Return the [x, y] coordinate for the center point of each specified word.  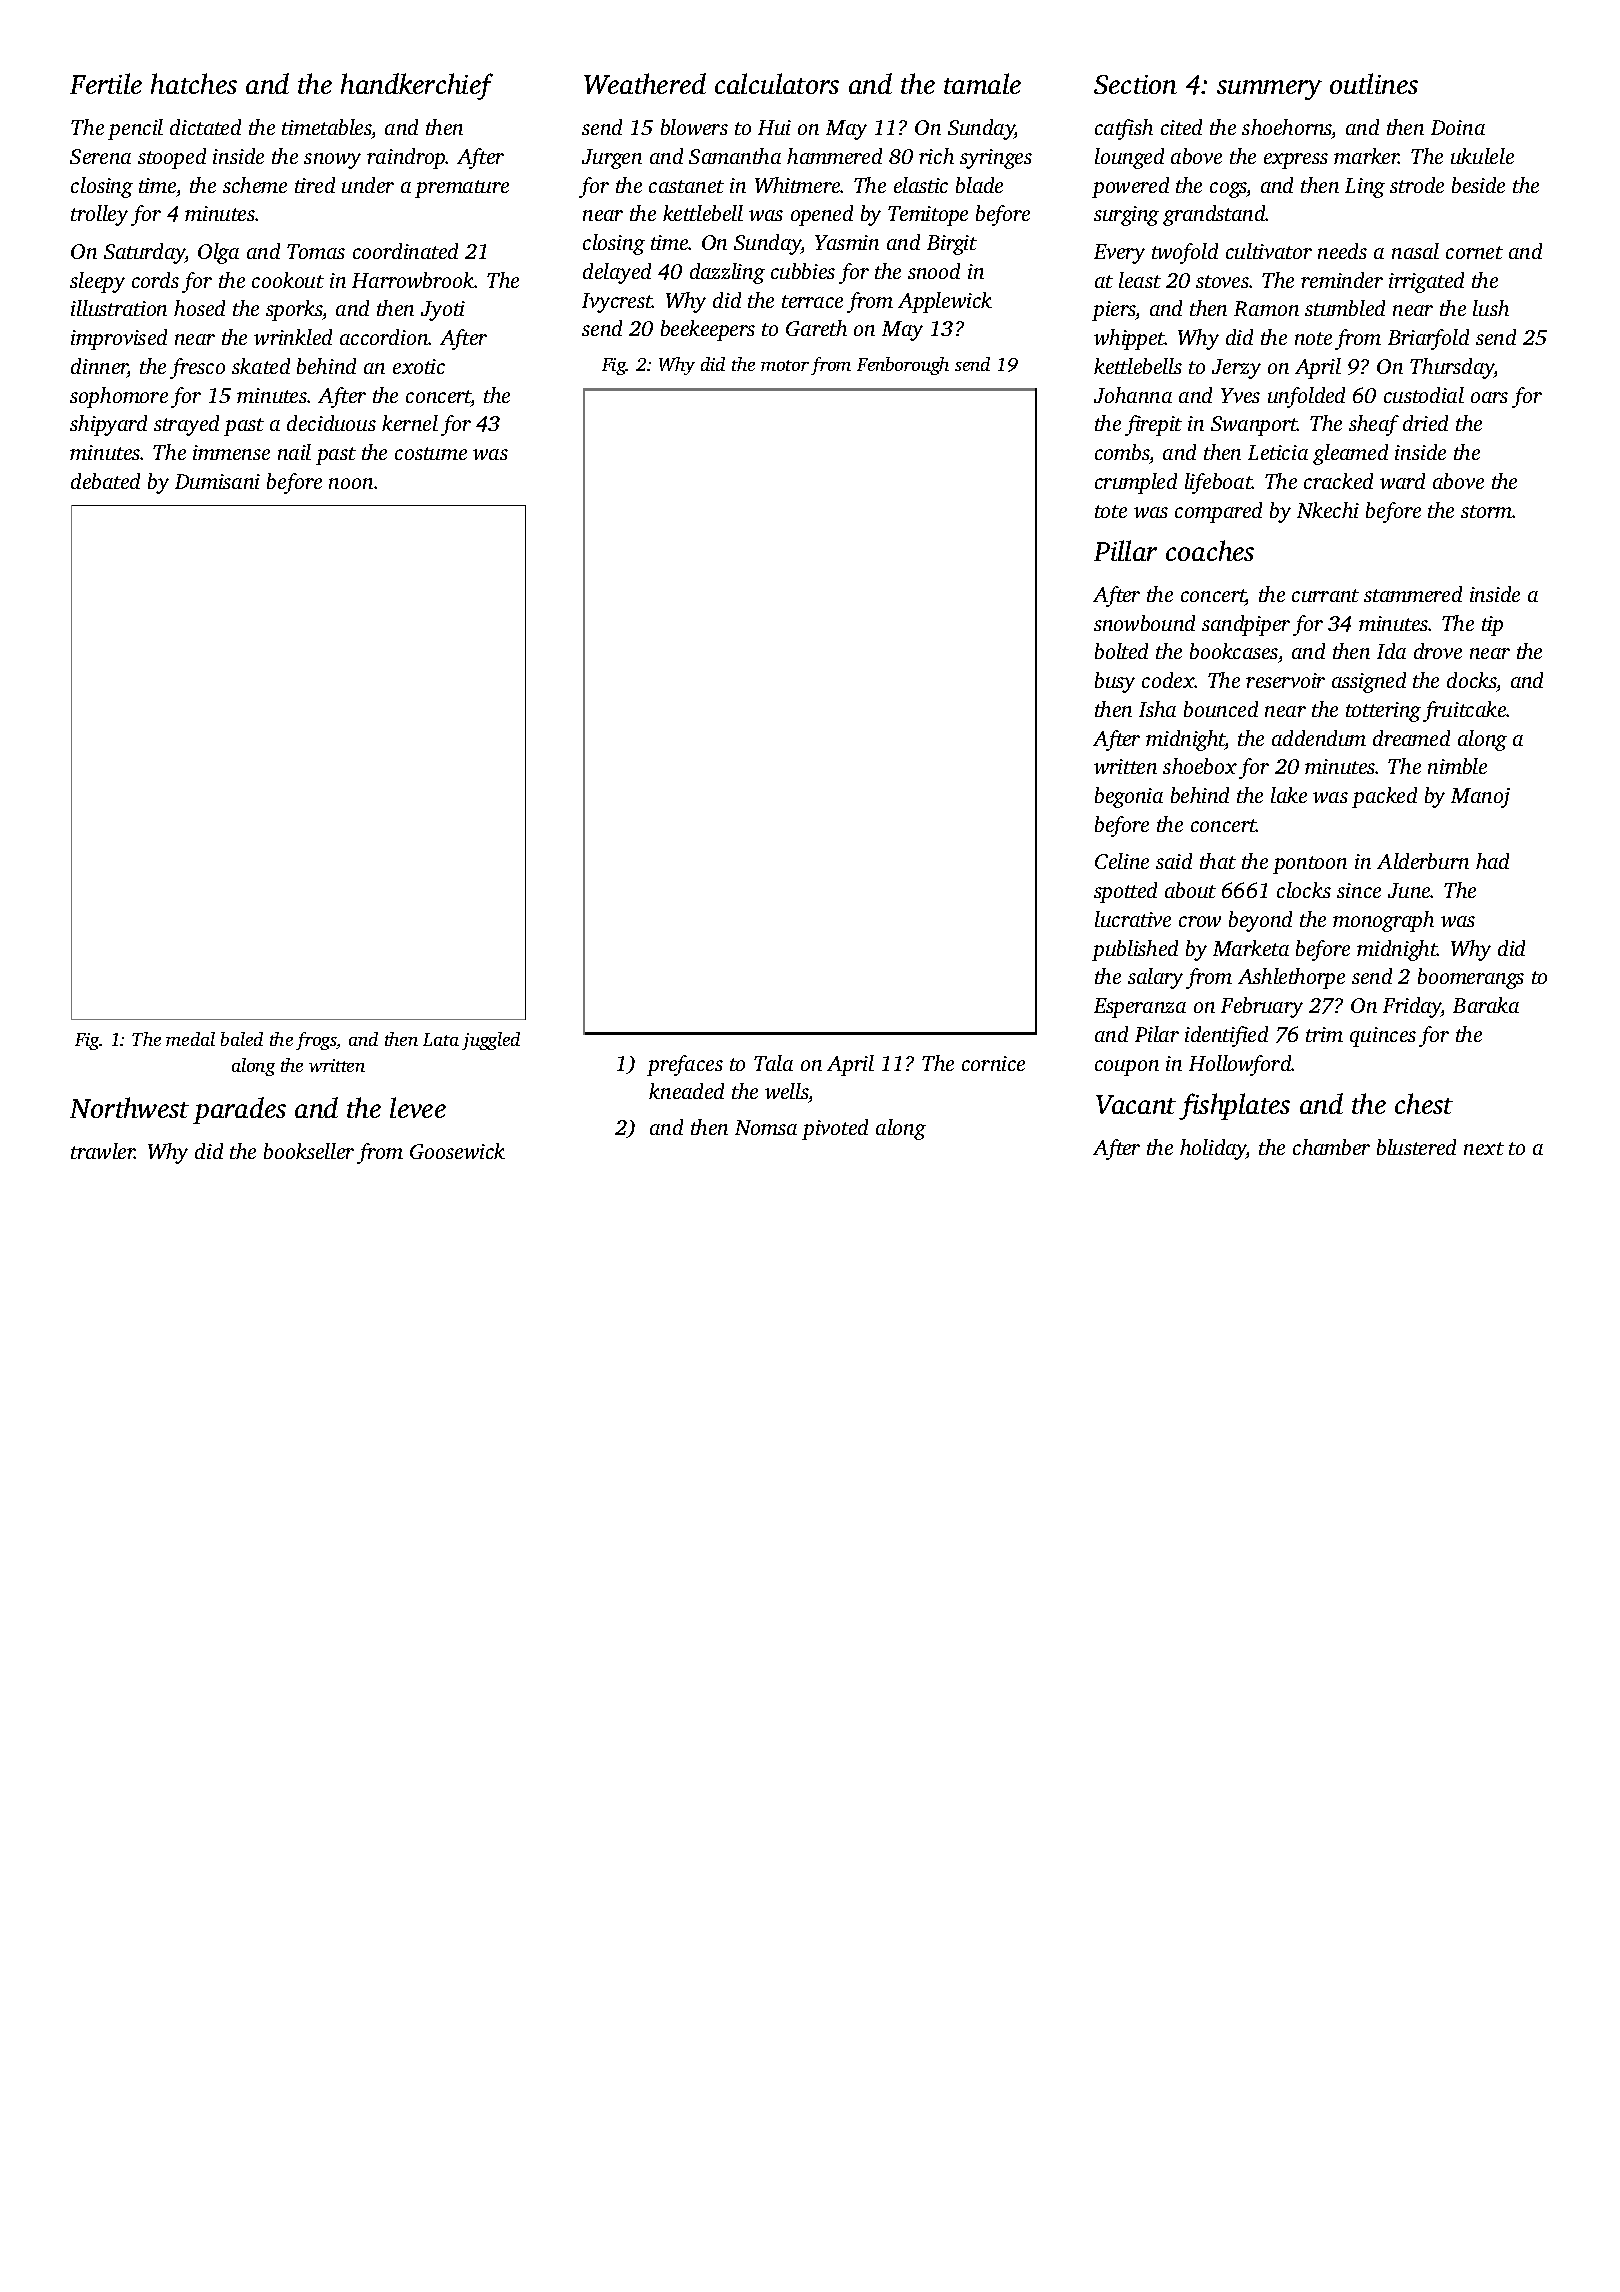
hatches [194, 83]
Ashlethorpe [1291, 978]
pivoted [835, 1129]
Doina [1458, 127]
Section [1135, 84]
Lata [441, 1039]
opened [822, 215]
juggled [491, 1041]
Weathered [645, 83]
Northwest [129, 1107]
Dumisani [217, 481]
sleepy [97, 282]
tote [1111, 511]
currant [1325, 595]
